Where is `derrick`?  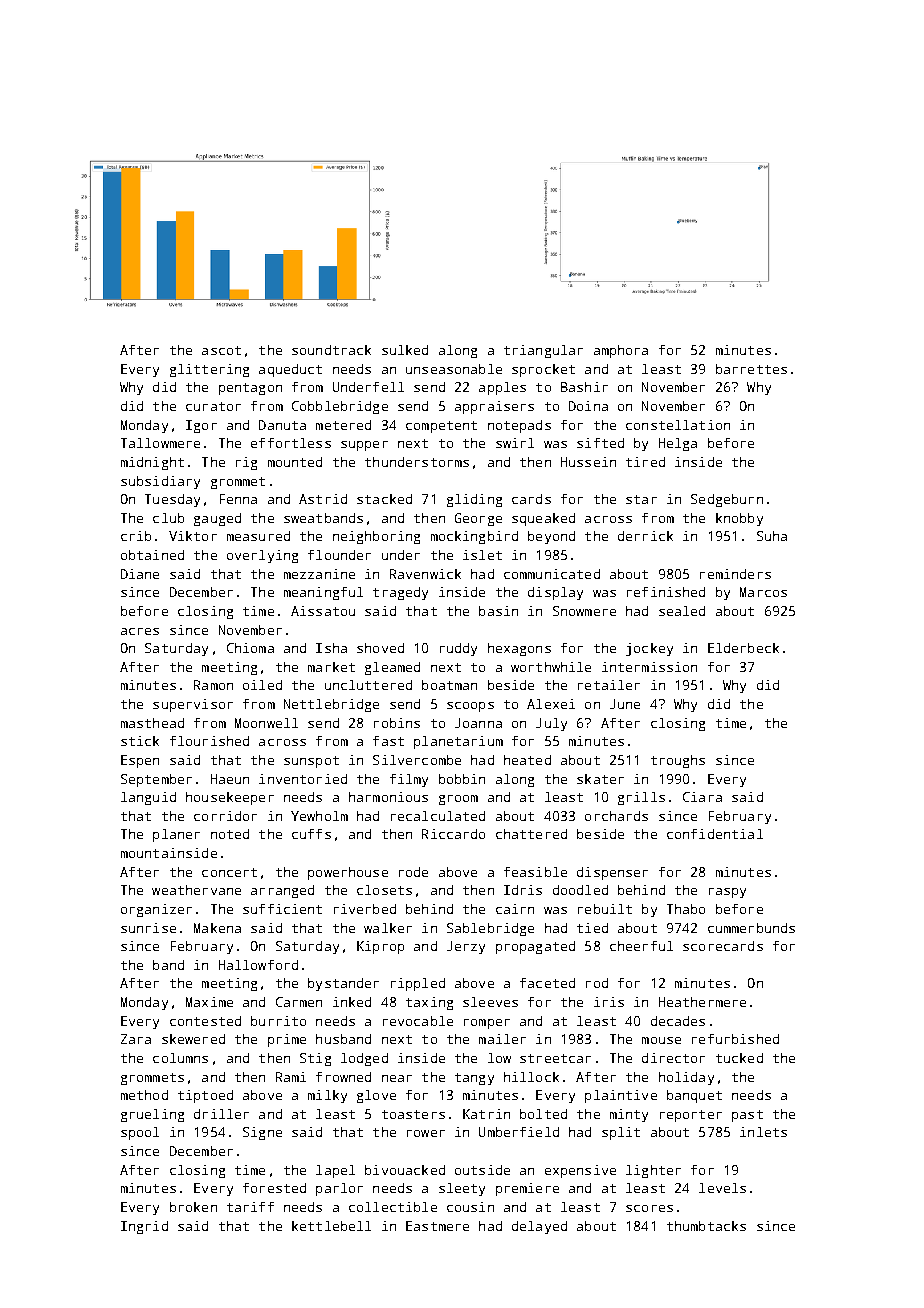
derrick is located at coordinates (645, 536).
